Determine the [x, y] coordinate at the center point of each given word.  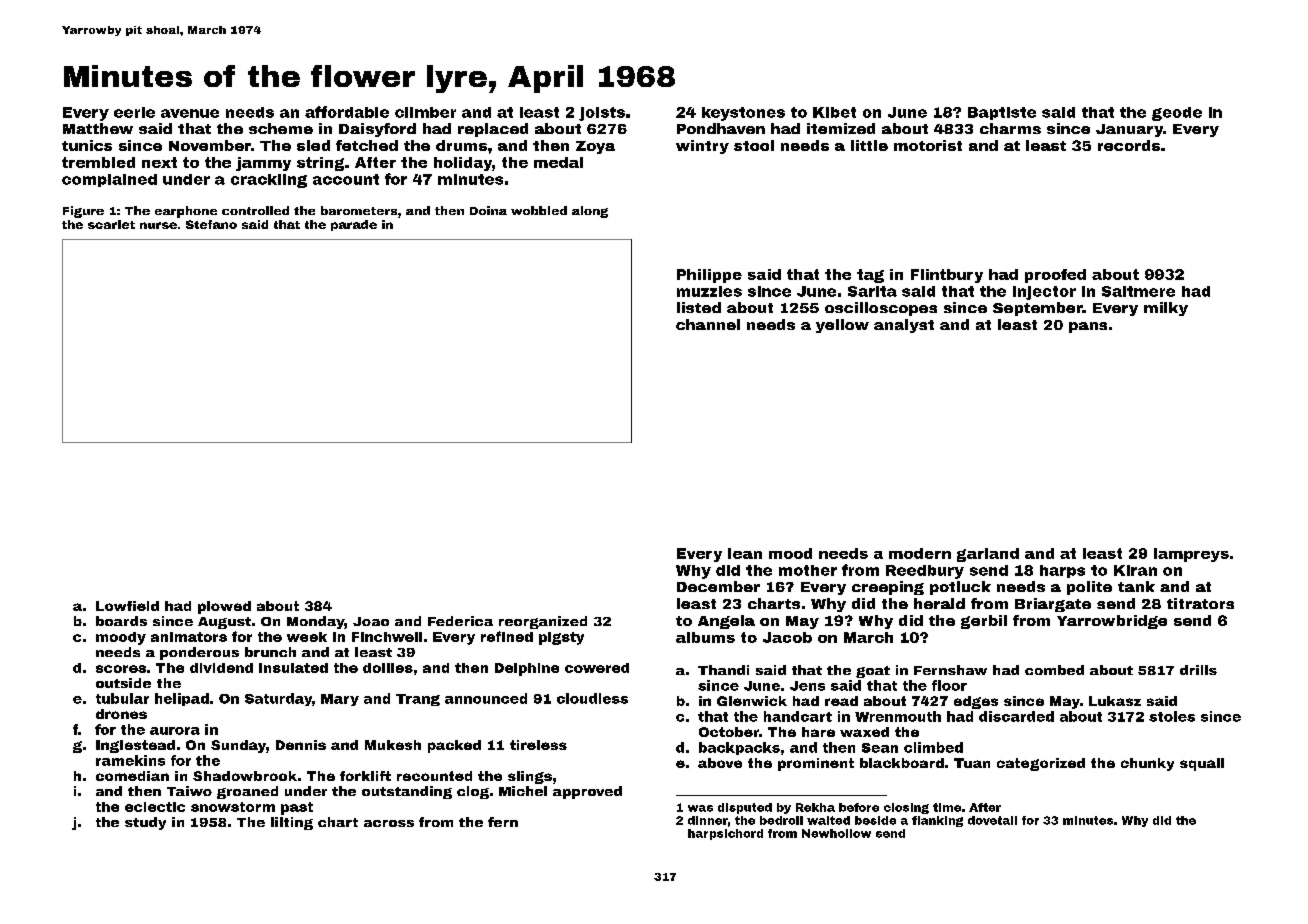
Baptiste [1002, 113]
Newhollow [836, 833]
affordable [347, 112]
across [389, 823]
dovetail [992, 820]
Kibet [834, 112]
